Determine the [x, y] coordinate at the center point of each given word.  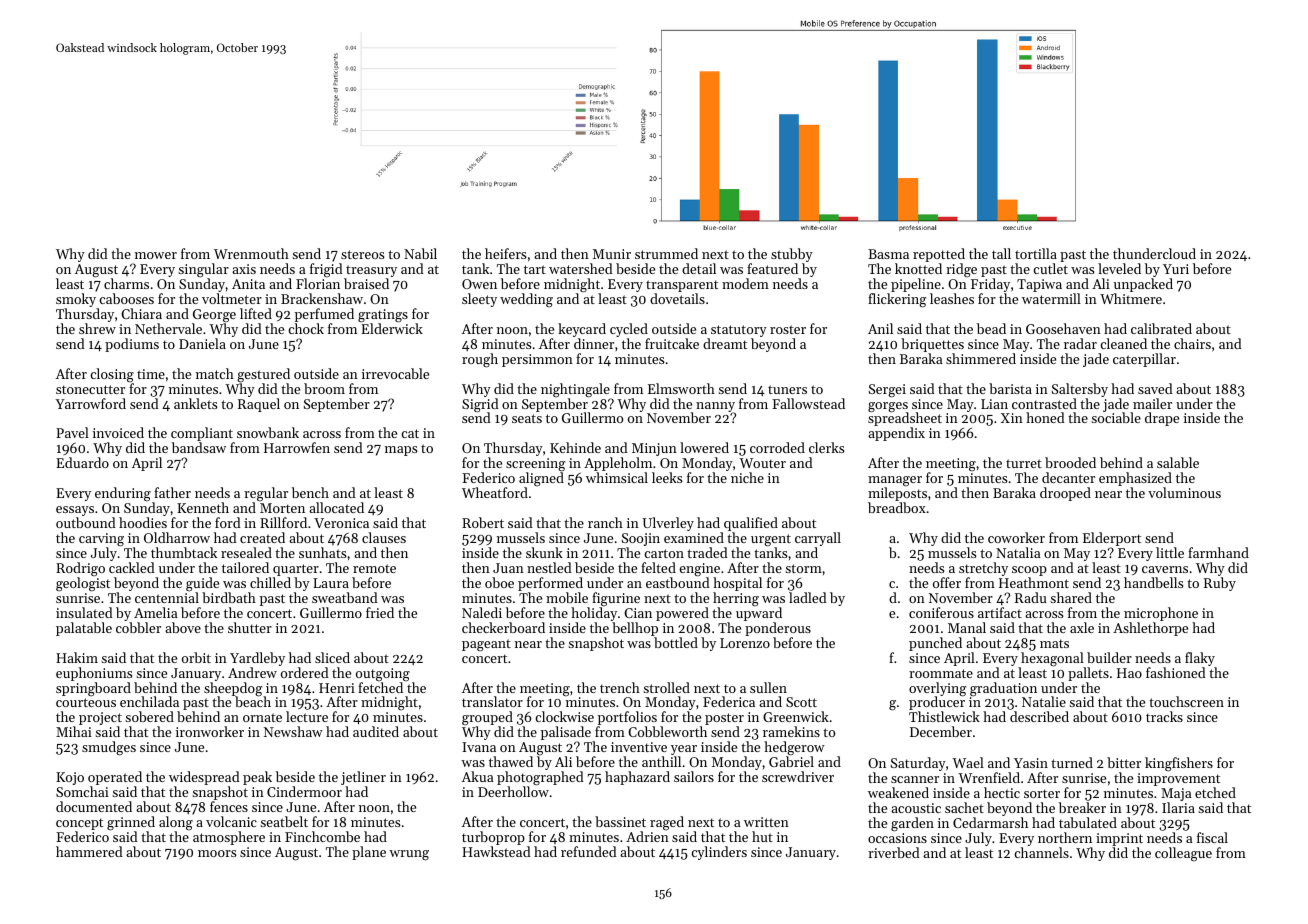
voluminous [1184, 492]
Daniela [202, 343]
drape [1162, 419]
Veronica [341, 523]
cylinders [719, 853]
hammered [89, 851]
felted [658, 567]
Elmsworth [681, 388]
